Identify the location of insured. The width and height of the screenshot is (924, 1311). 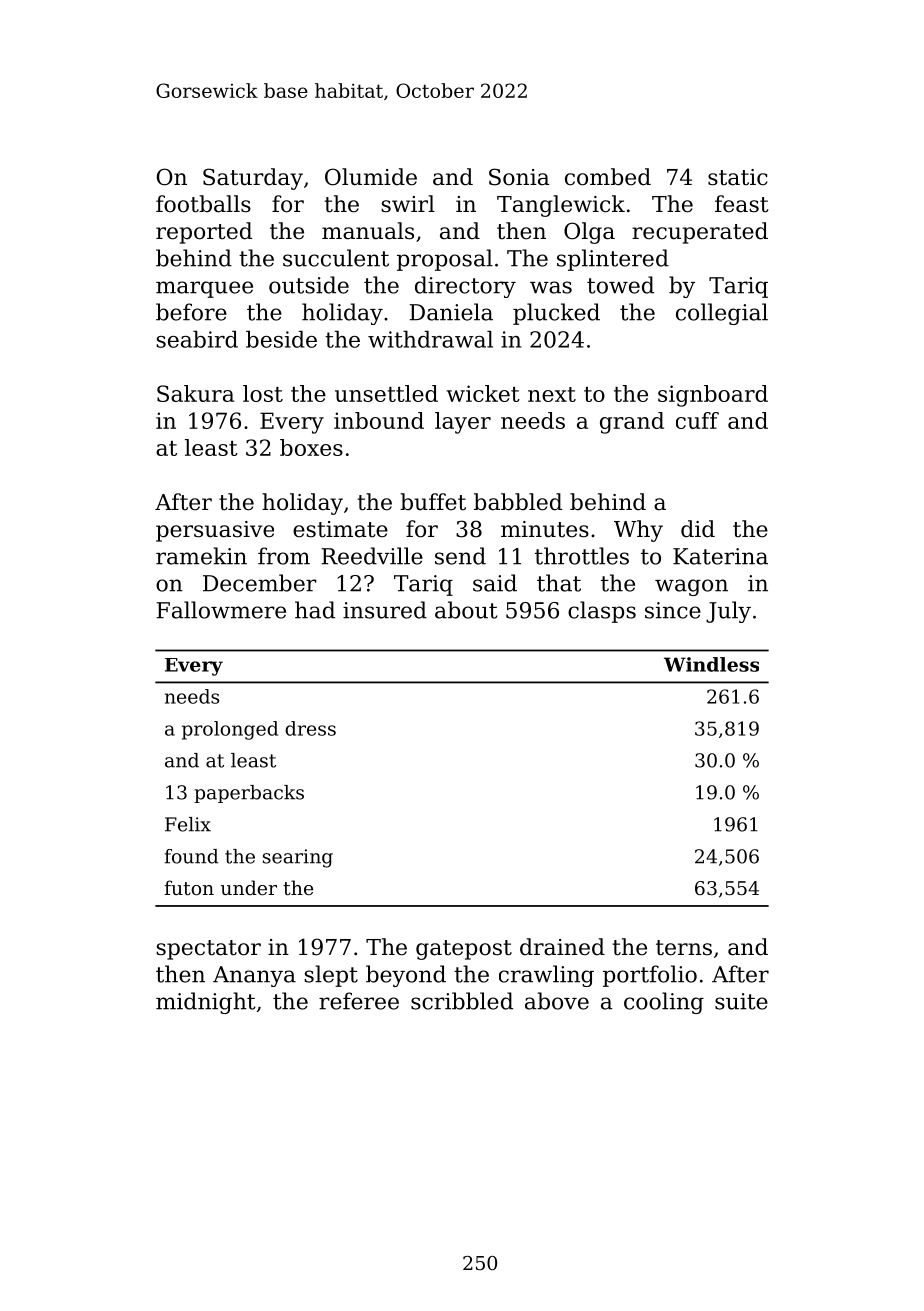
(385, 610).
